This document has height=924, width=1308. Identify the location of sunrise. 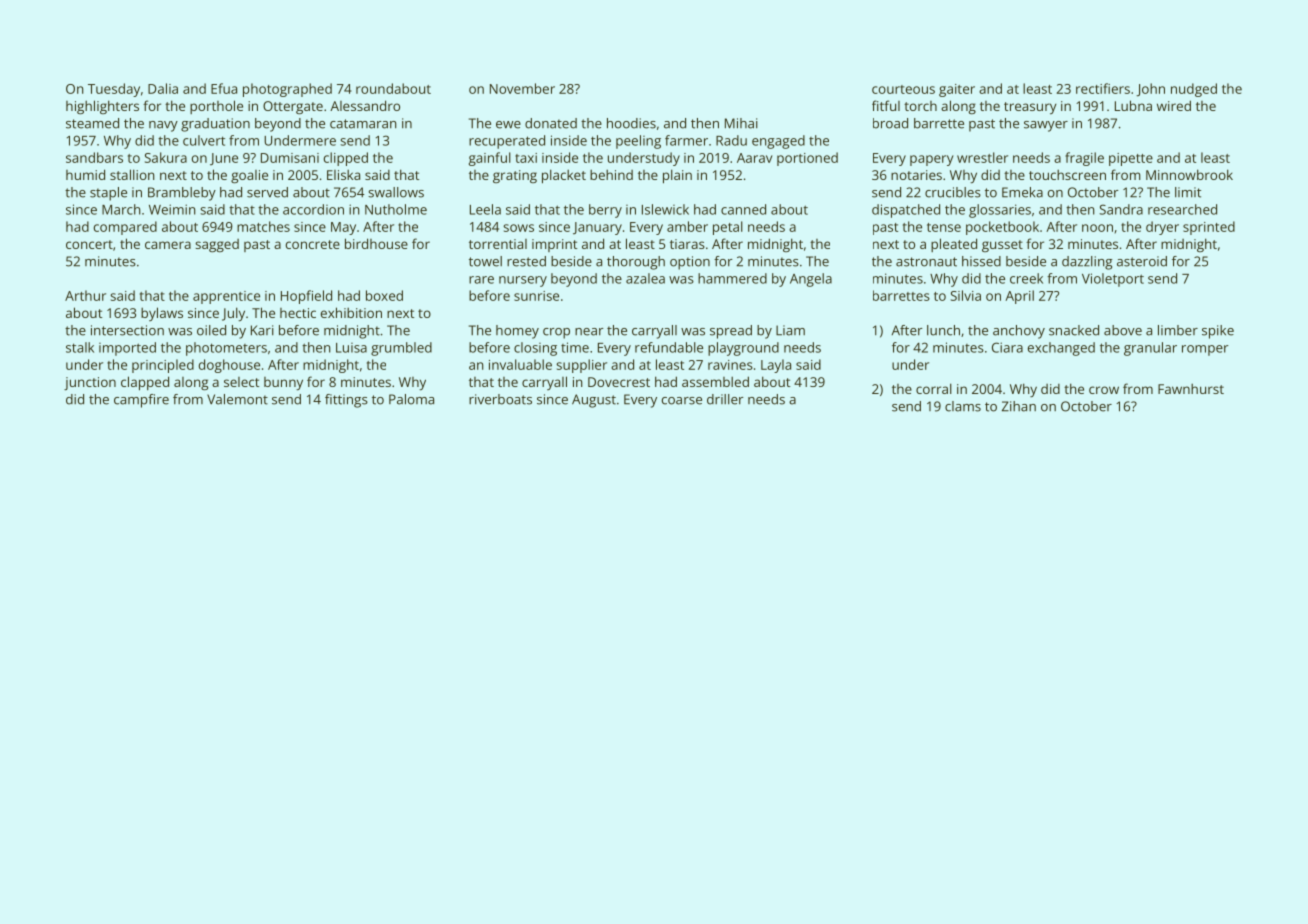
(536, 296).
